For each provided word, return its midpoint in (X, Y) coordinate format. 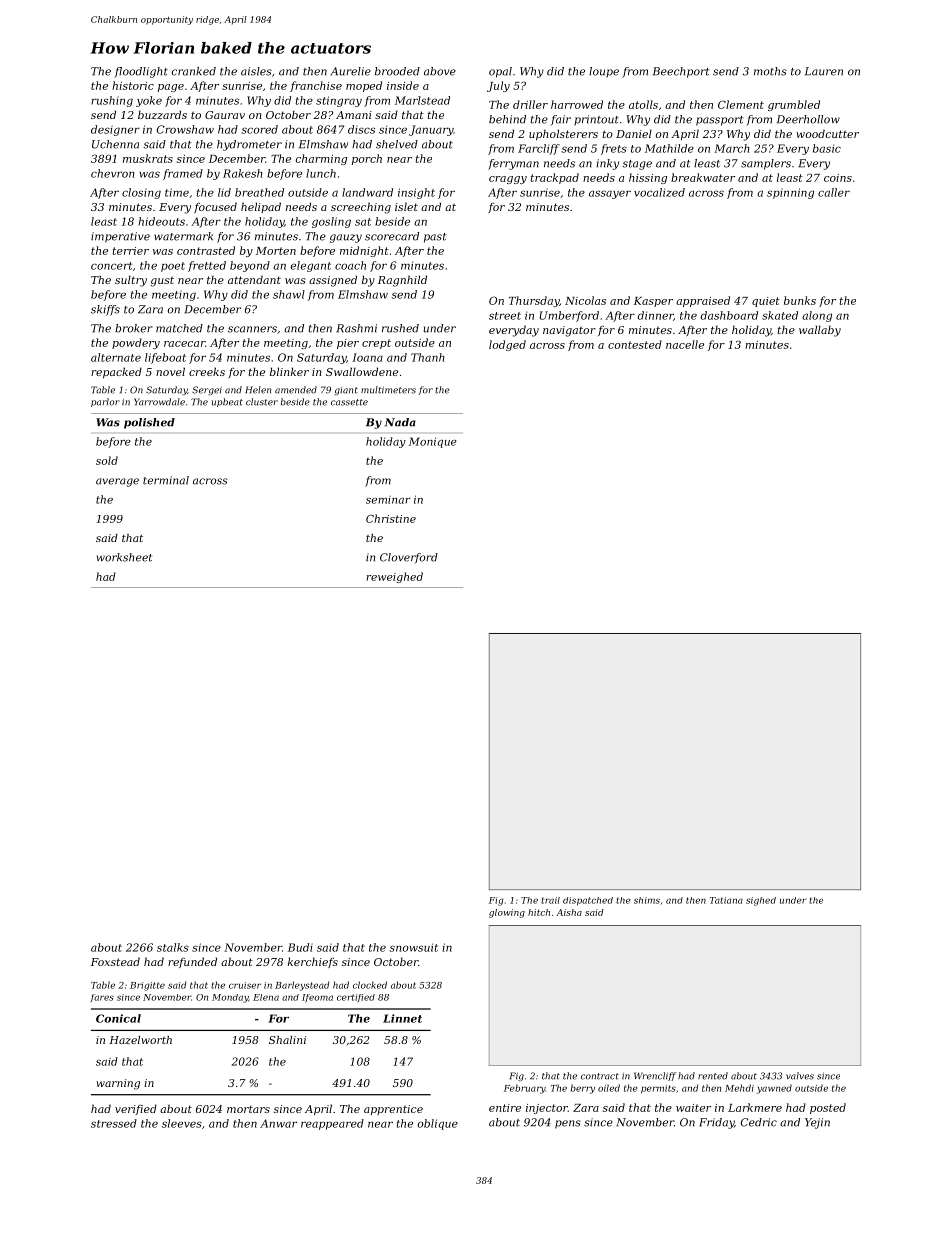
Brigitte (147, 986)
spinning (790, 193)
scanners (252, 329)
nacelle (685, 344)
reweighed (394, 577)
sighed (761, 901)
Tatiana (726, 900)
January (431, 130)
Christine (391, 518)
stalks (173, 947)
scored (260, 129)
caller (834, 192)
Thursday (534, 301)
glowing (507, 913)
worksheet (124, 557)
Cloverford (409, 558)
